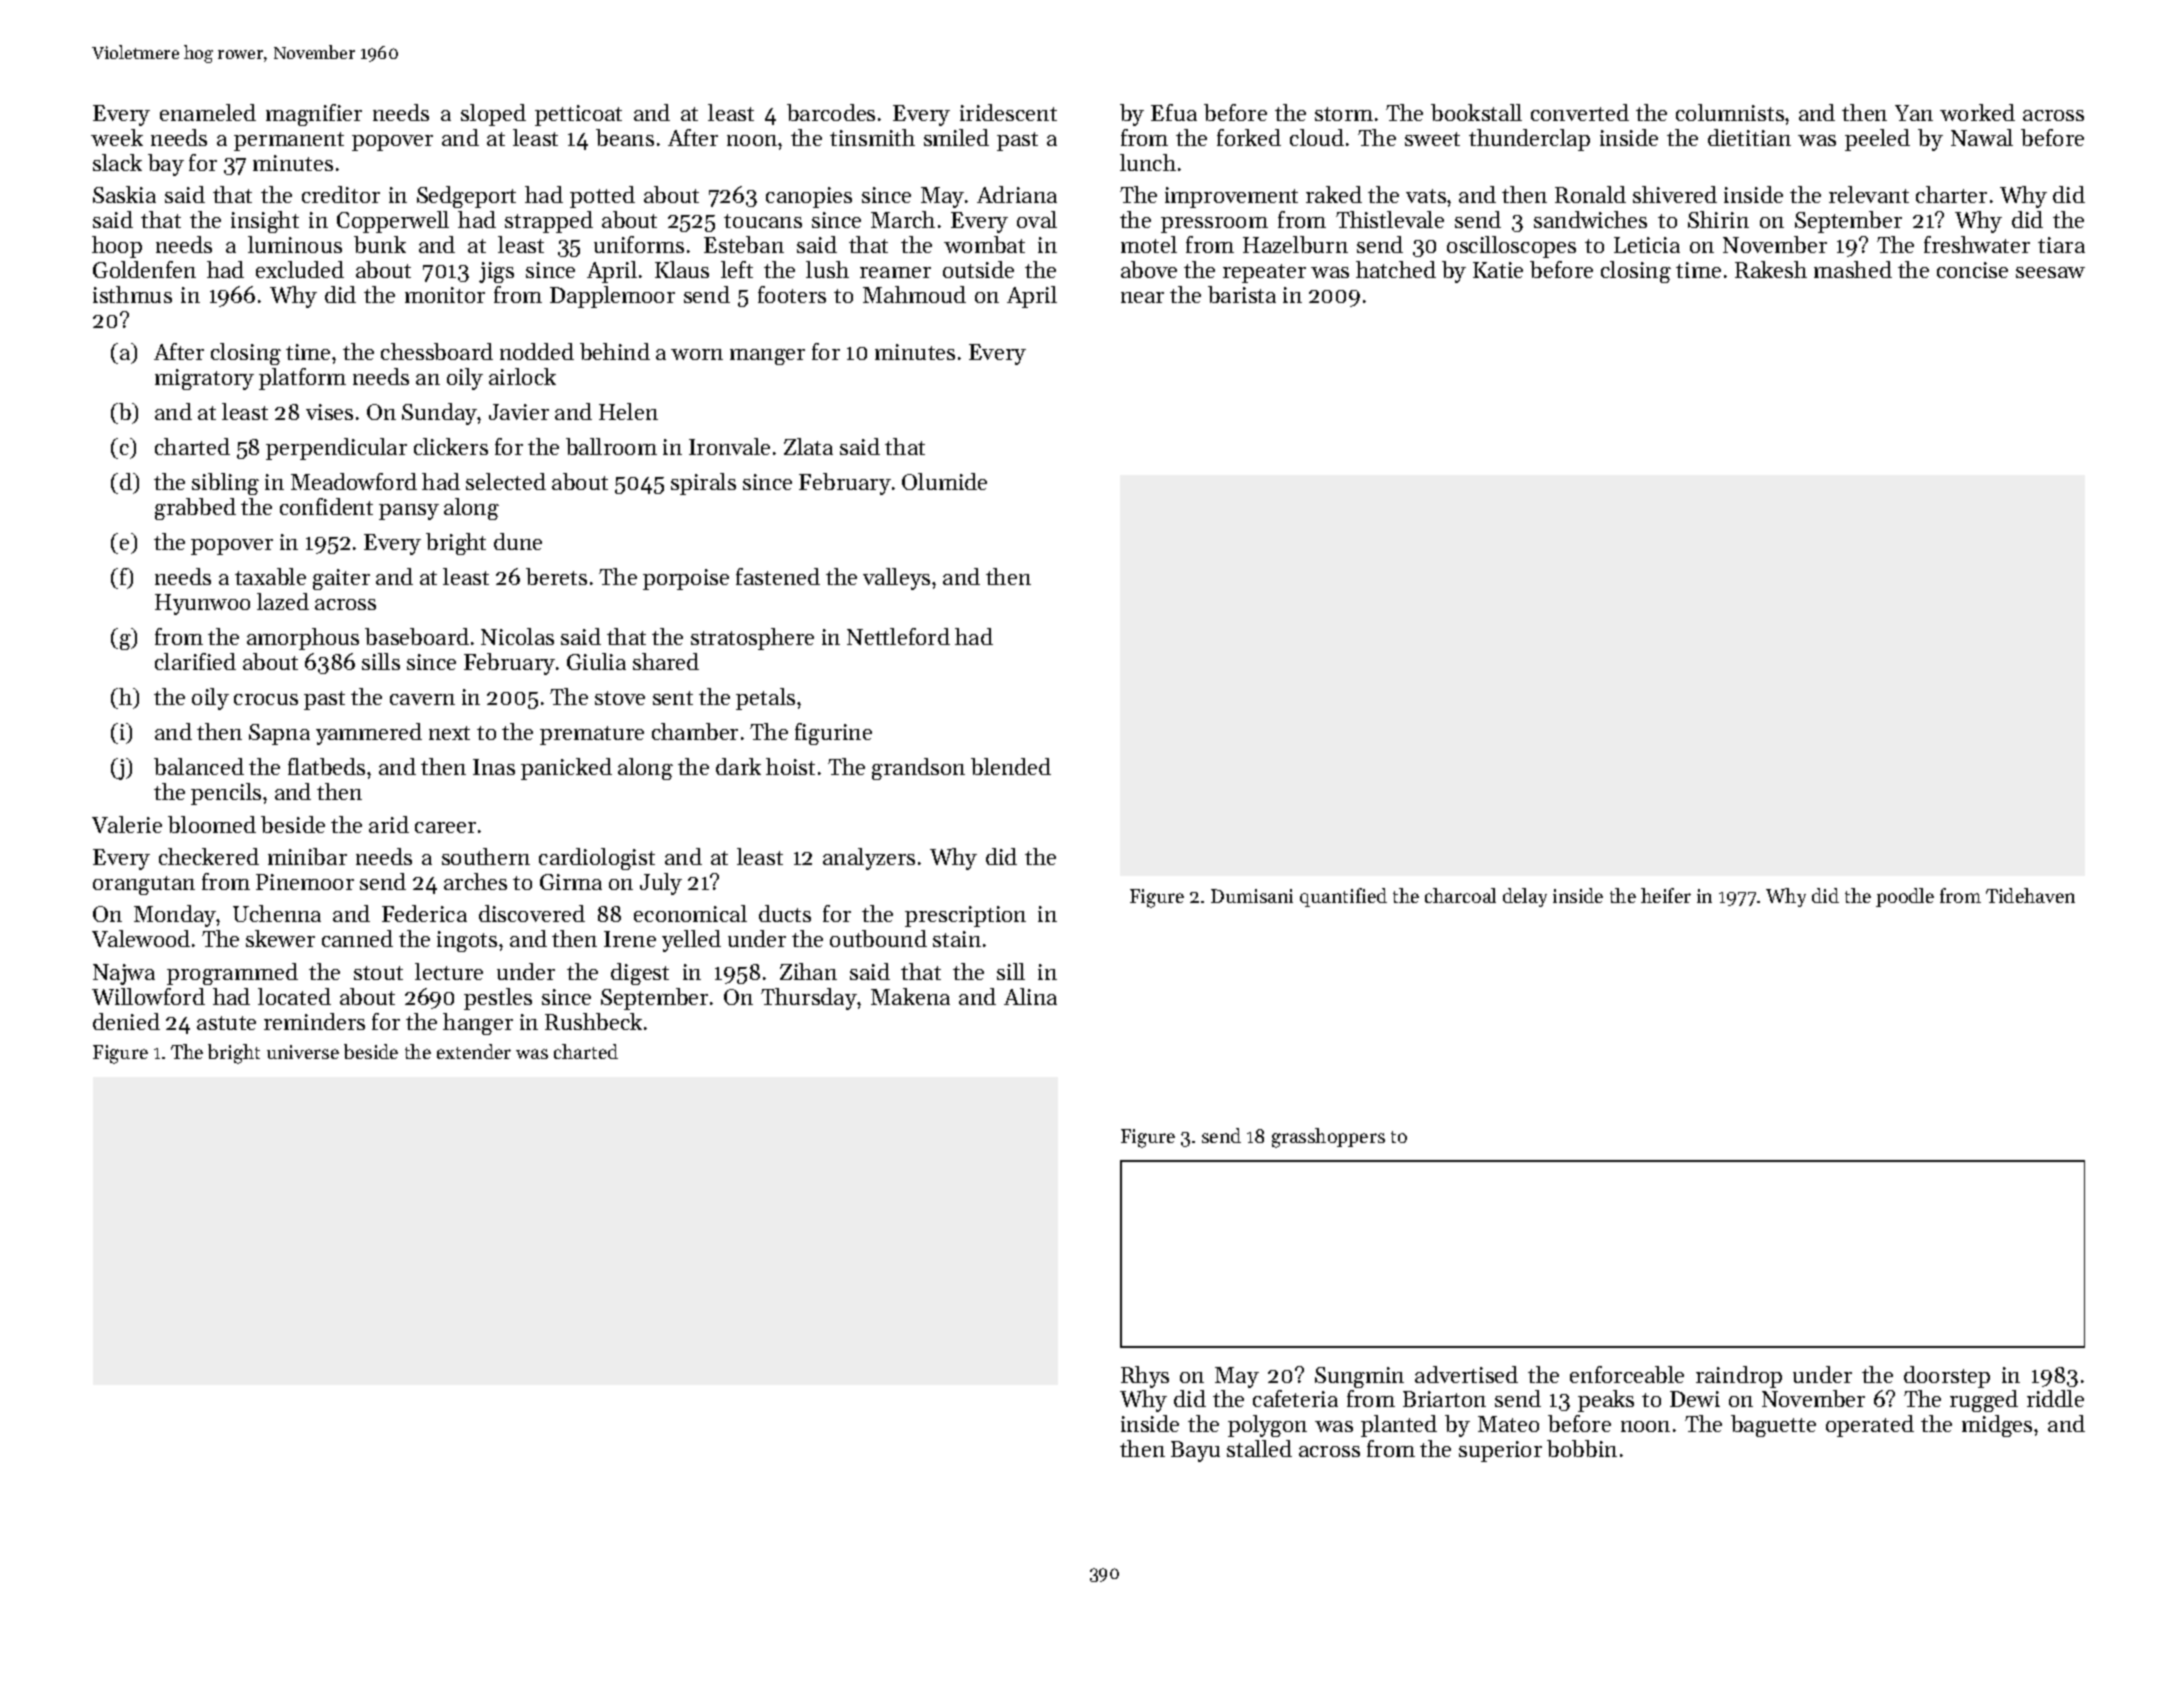 The image size is (2178, 1683). What do you see at coordinates (1328, 1138) in the screenshot?
I see `grasshoppers` at bounding box center [1328, 1138].
